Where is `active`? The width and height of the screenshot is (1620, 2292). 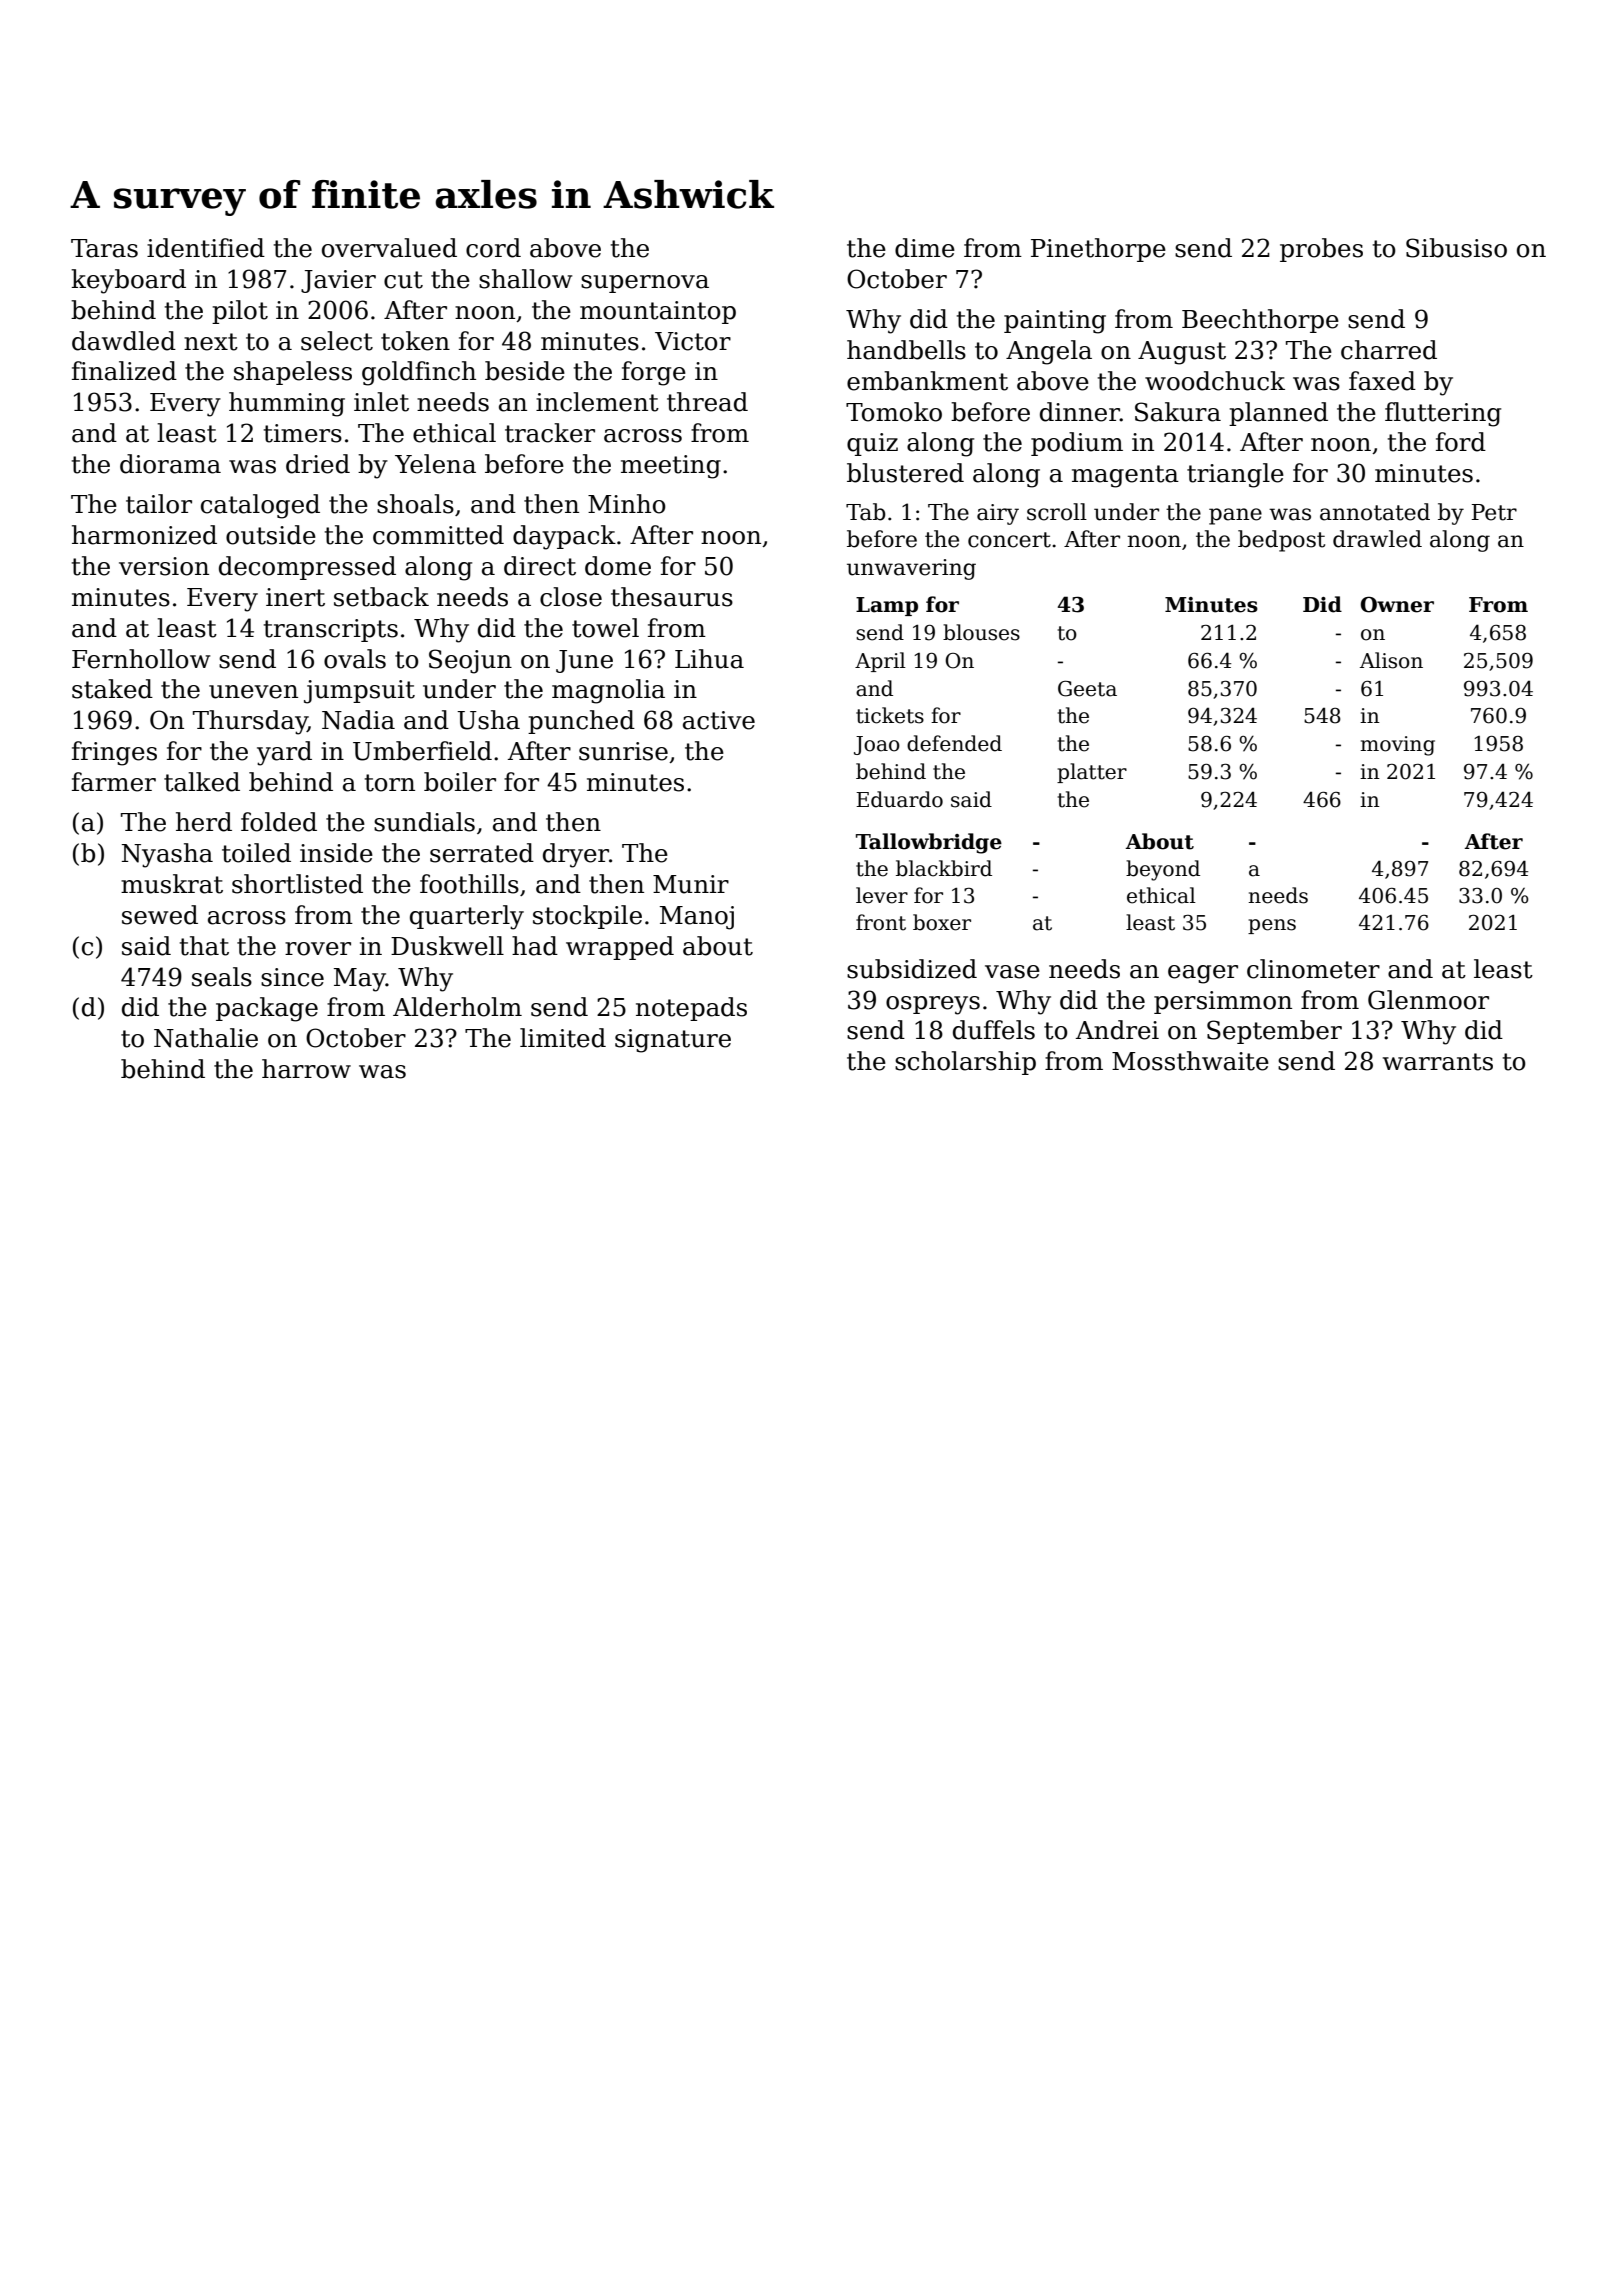 active is located at coordinates (719, 720).
